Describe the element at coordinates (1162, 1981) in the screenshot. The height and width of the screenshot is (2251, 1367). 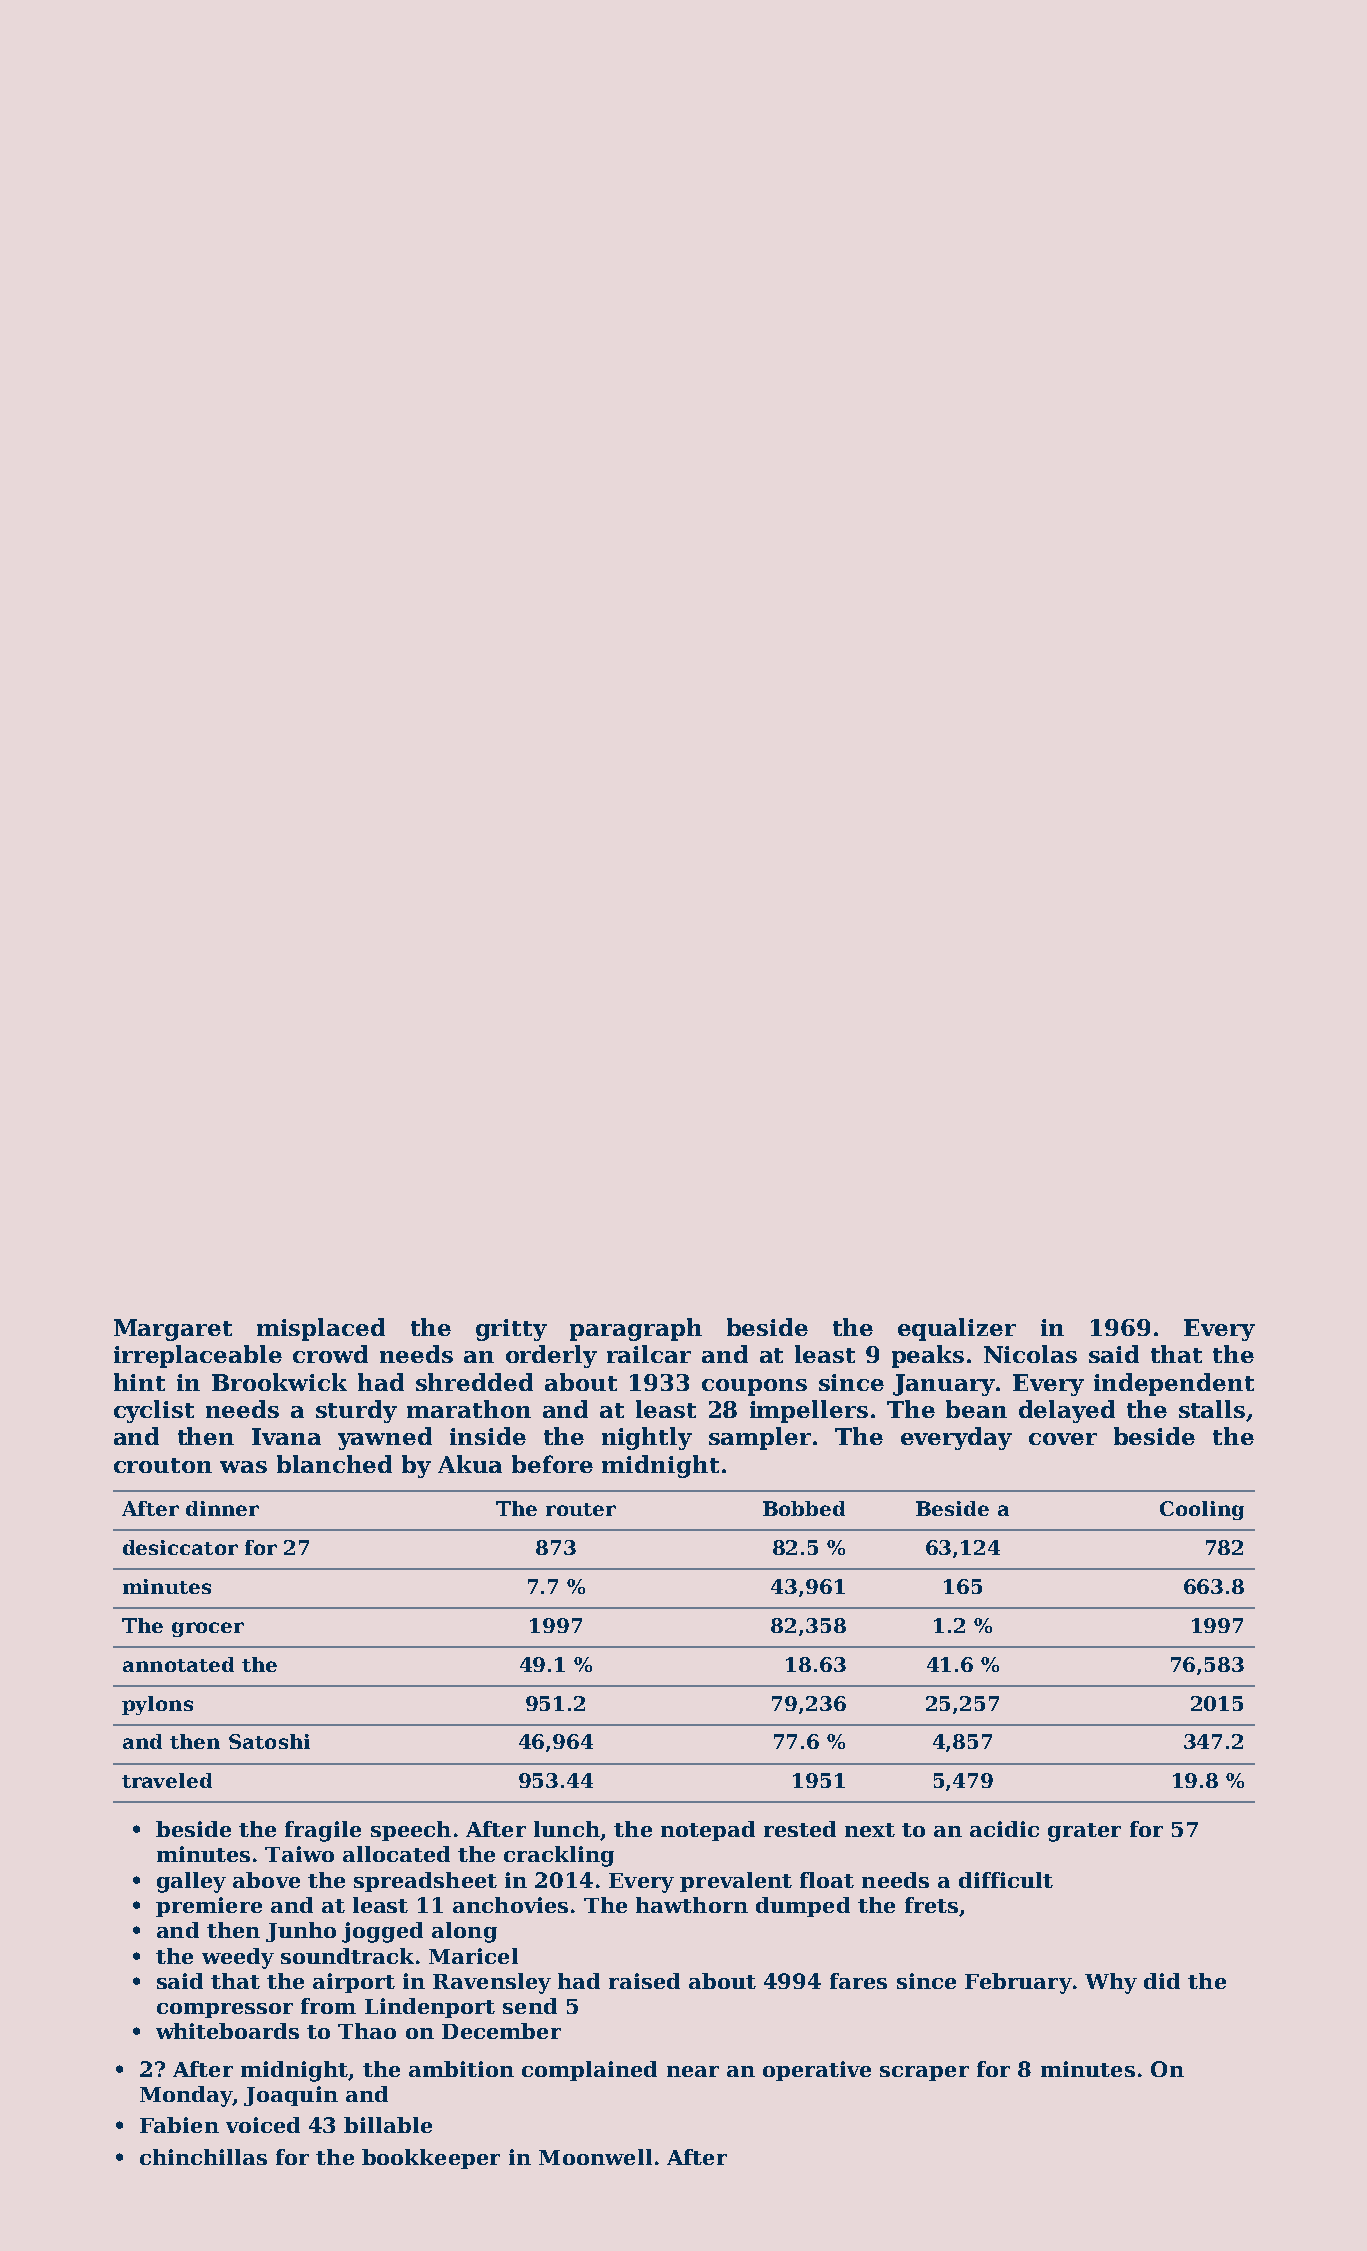
I see `did` at that location.
